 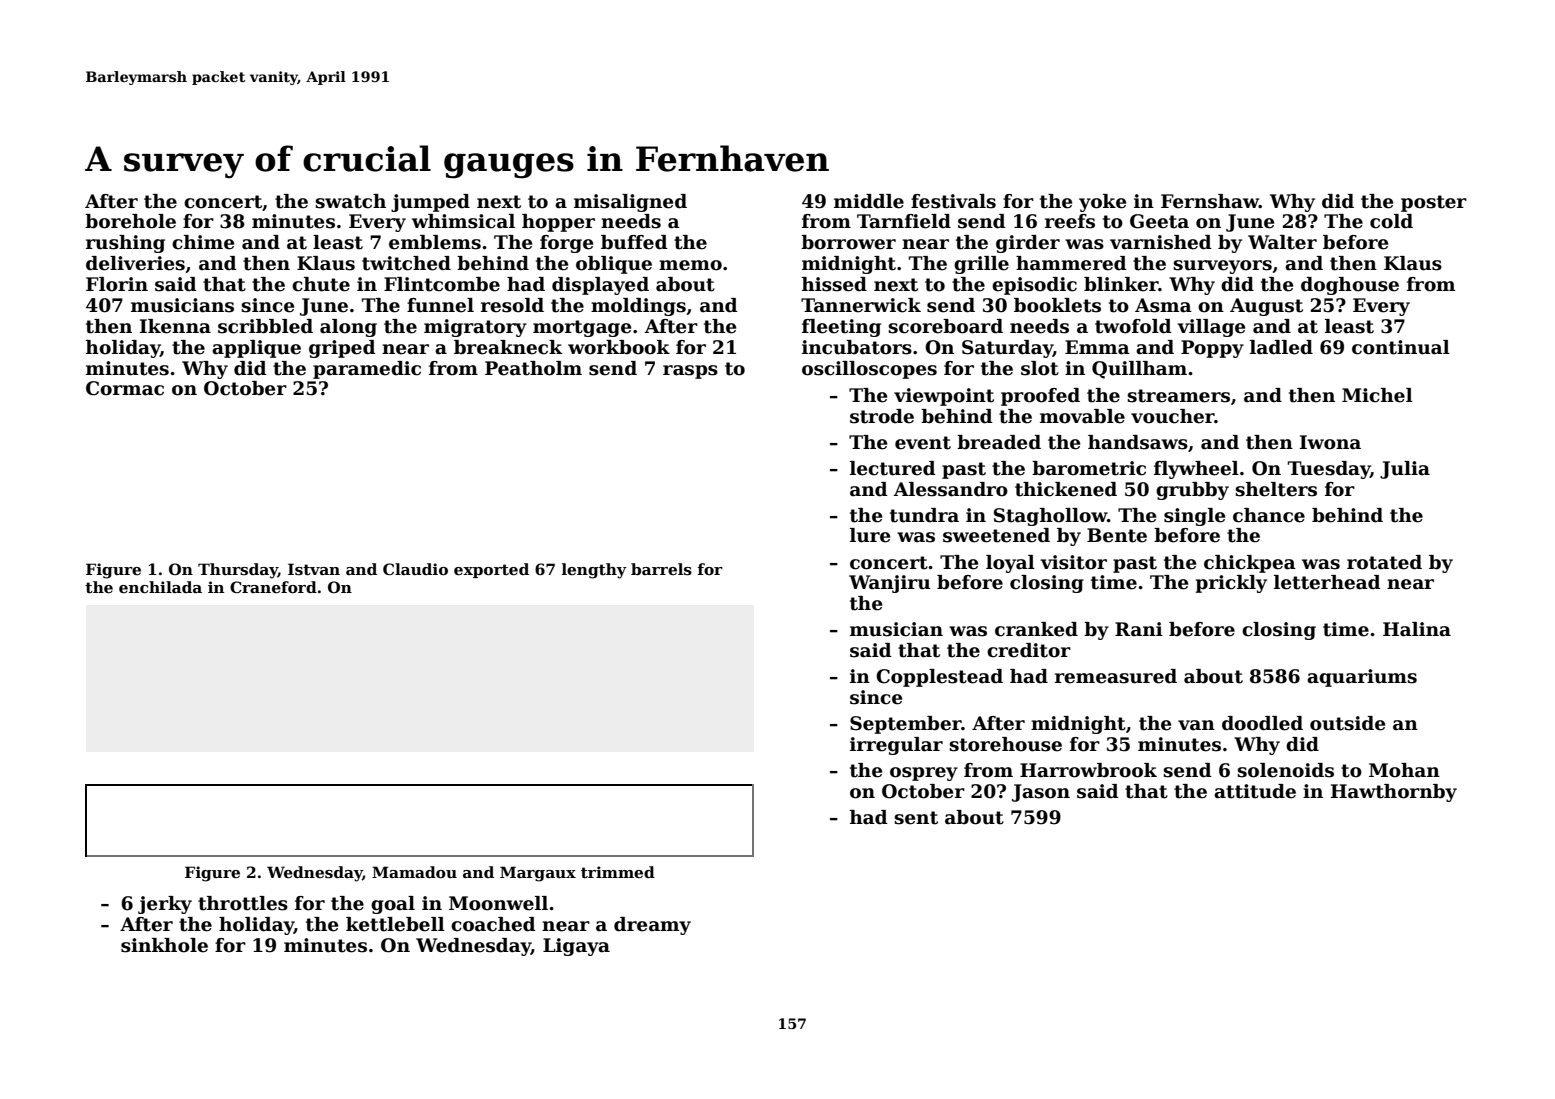 I want to click on along, so click(x=348, y=328).
